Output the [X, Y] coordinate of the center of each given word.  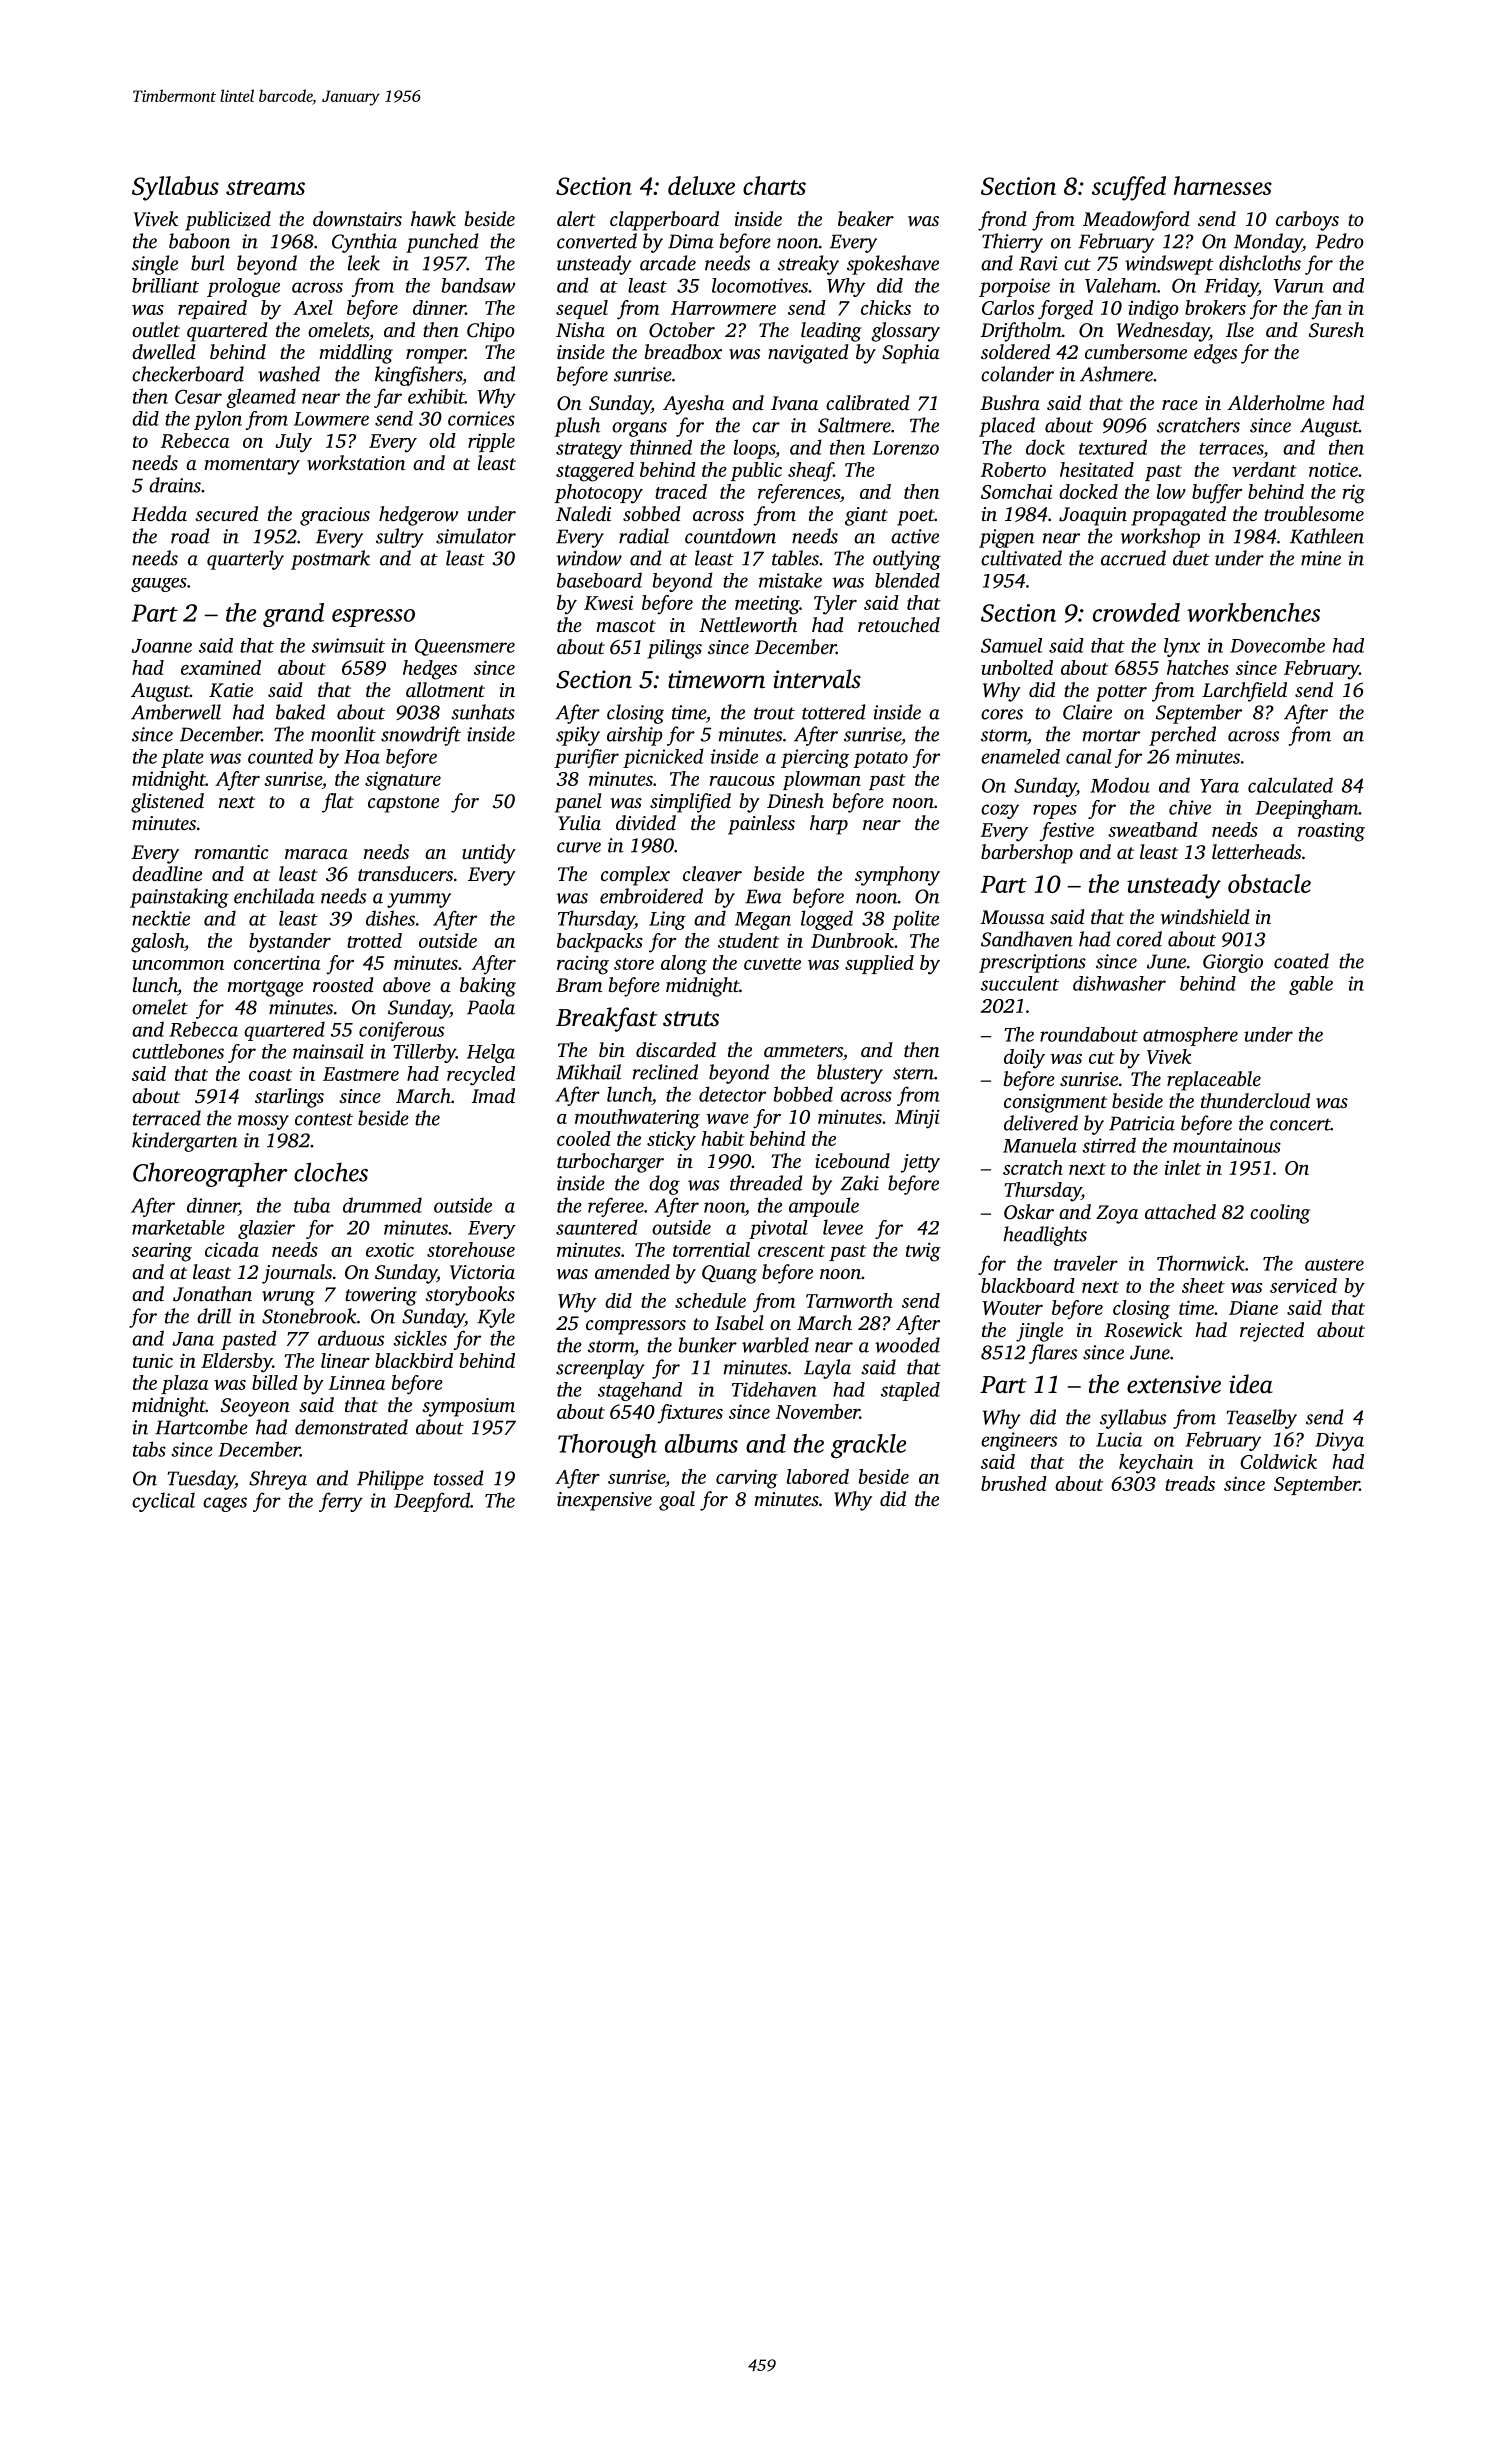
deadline [167, 873]
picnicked [663, 758]
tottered [833, 712]
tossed [458, 1478]
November [818, 1411]
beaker [866, 218]
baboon [199, 241]
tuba [312, 1205]
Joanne [161, 646]
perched [1182, 736]
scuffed [1129, 188]
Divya [1339, 1441]
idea [1251, 1384]
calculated [1290, 785]
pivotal [778, 1229]
